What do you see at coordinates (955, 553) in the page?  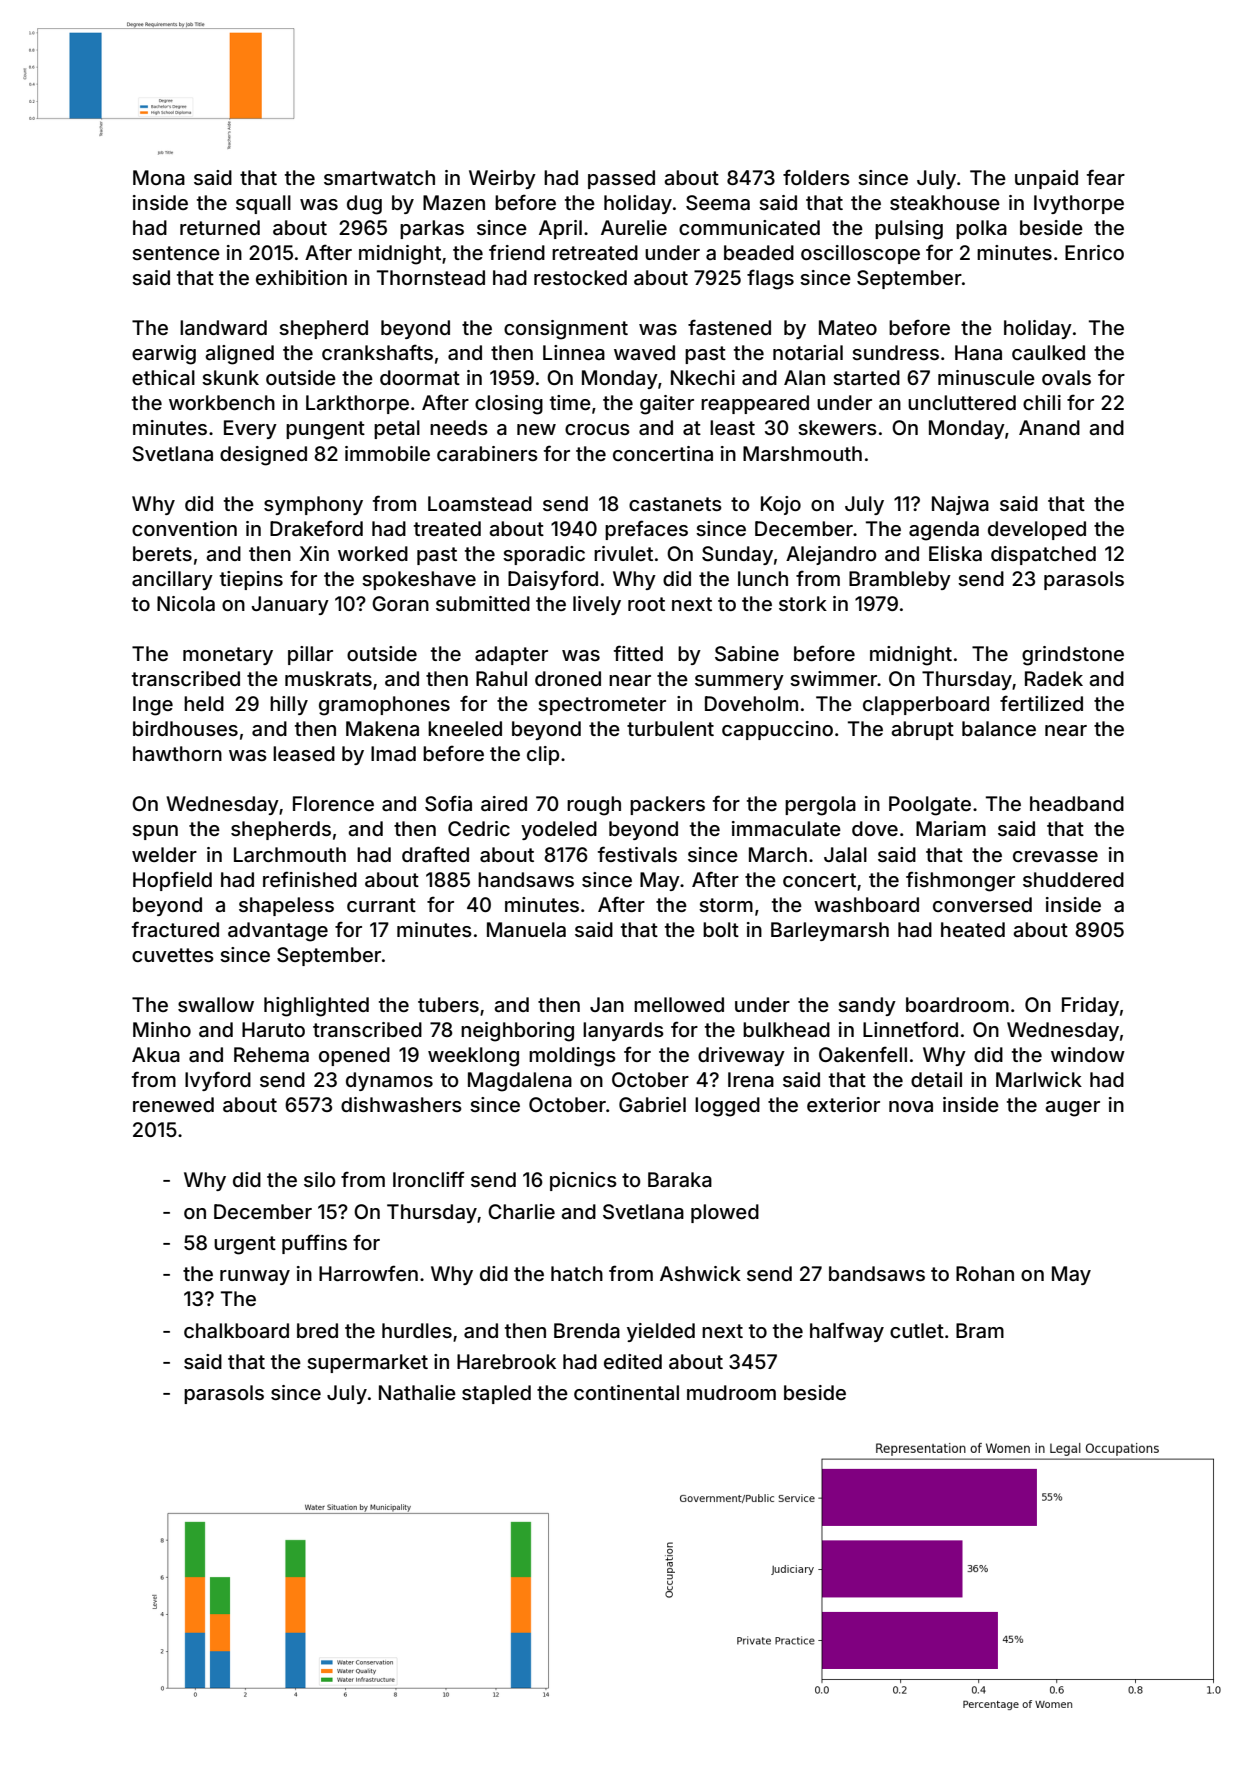 I see `Eliska` at bounding box center [955, 553].
